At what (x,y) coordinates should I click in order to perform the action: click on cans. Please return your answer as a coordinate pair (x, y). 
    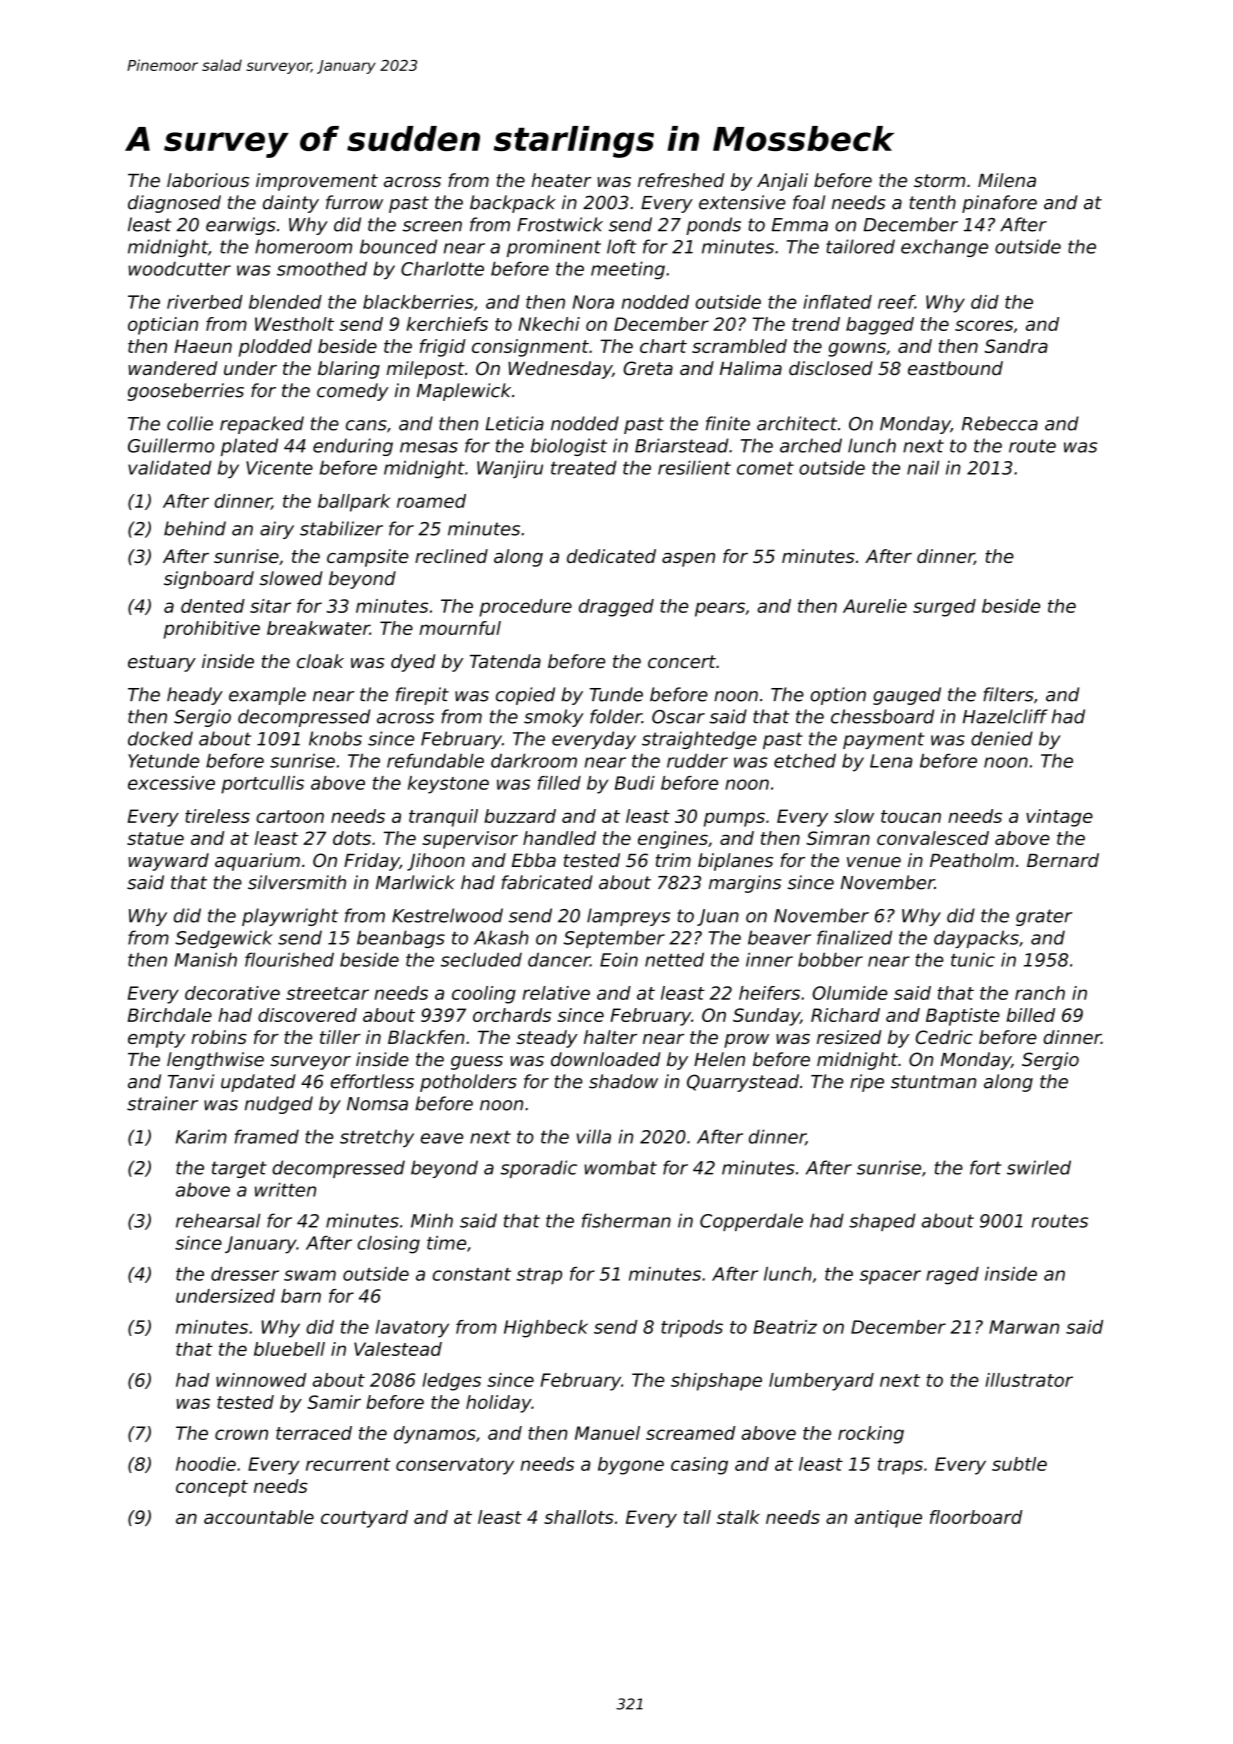
    Looking at the image, I should click on (366, 425).
